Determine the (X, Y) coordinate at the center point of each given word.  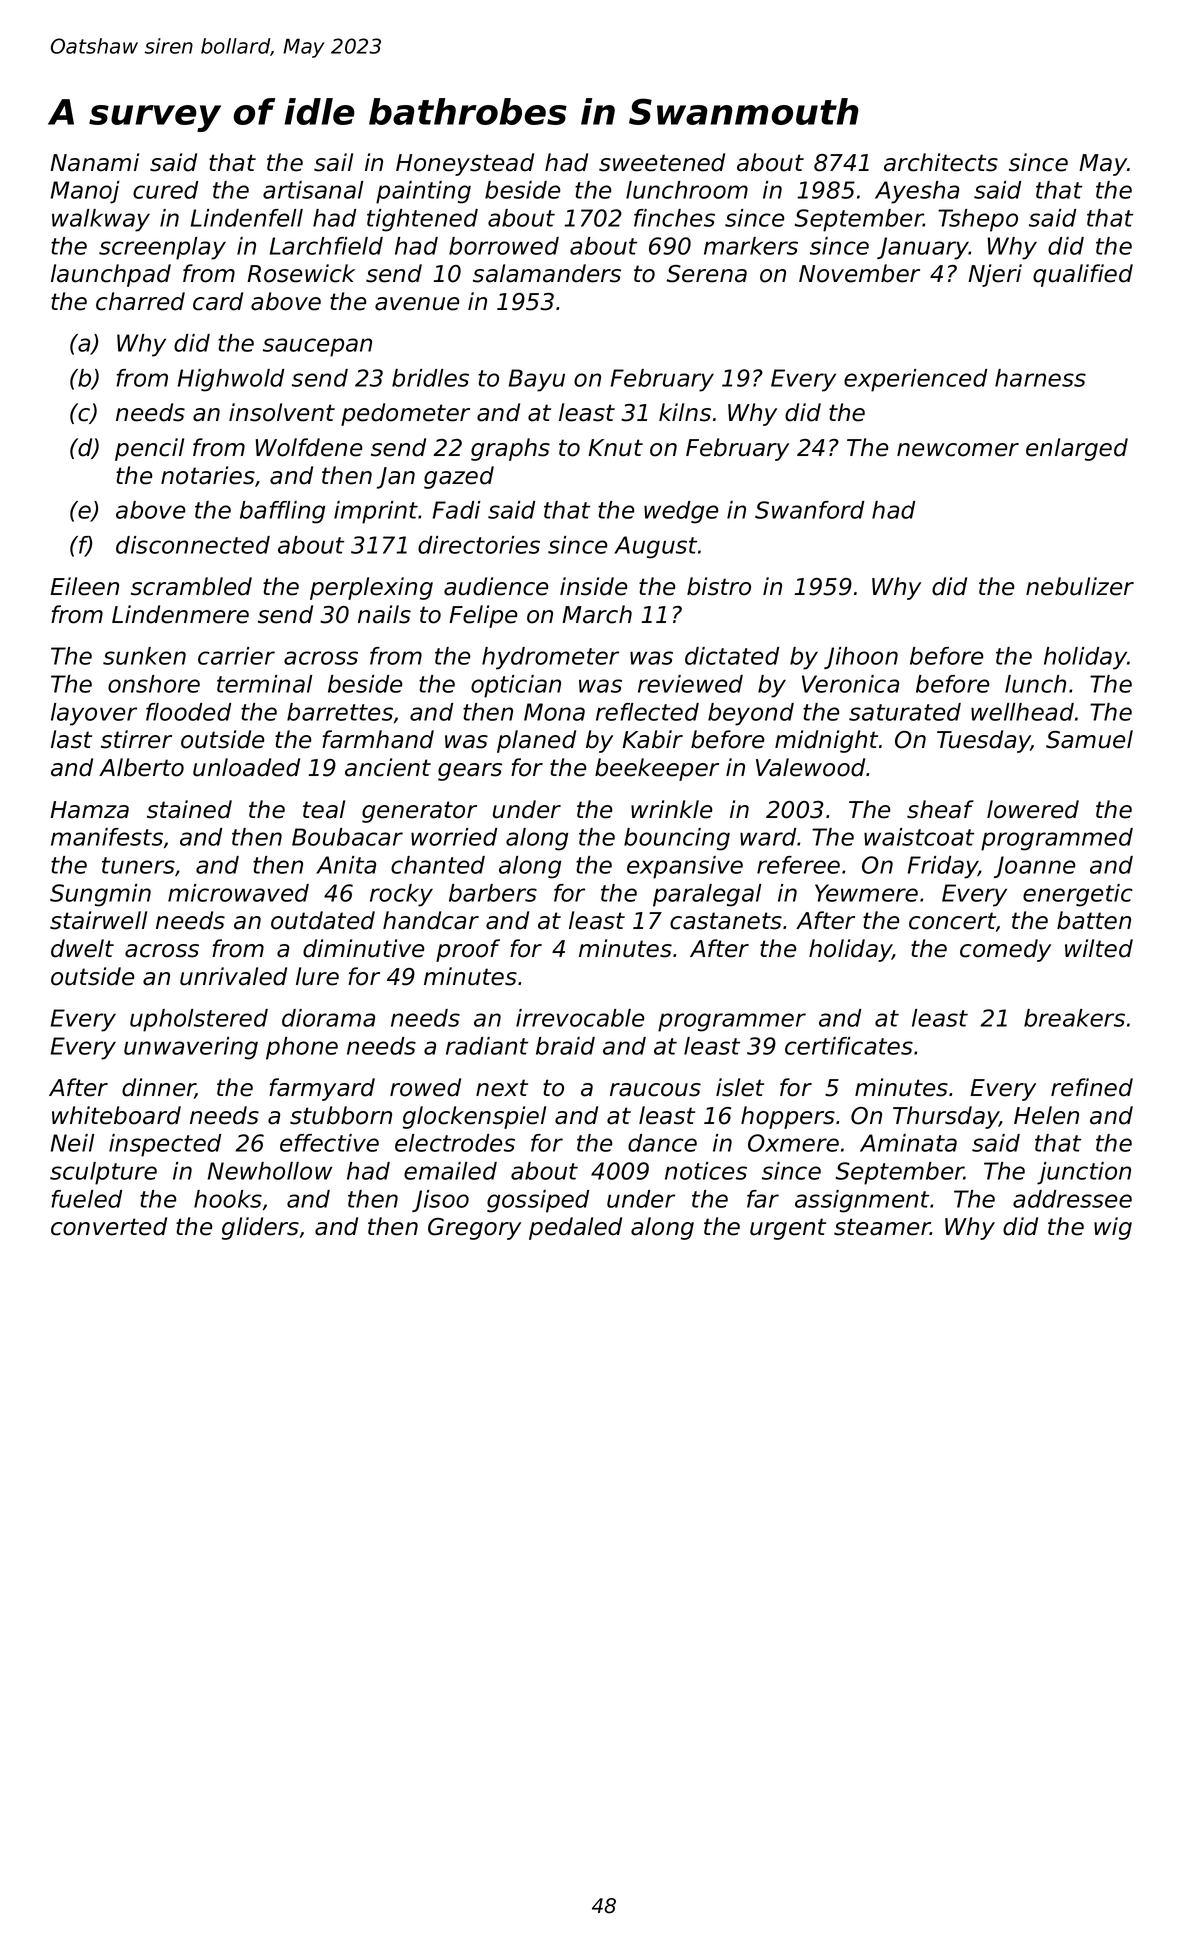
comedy (1005, 950)
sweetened (662, 162)
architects (941, 162)
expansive (685, 867)
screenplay (162, 248)
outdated (323, 920)
